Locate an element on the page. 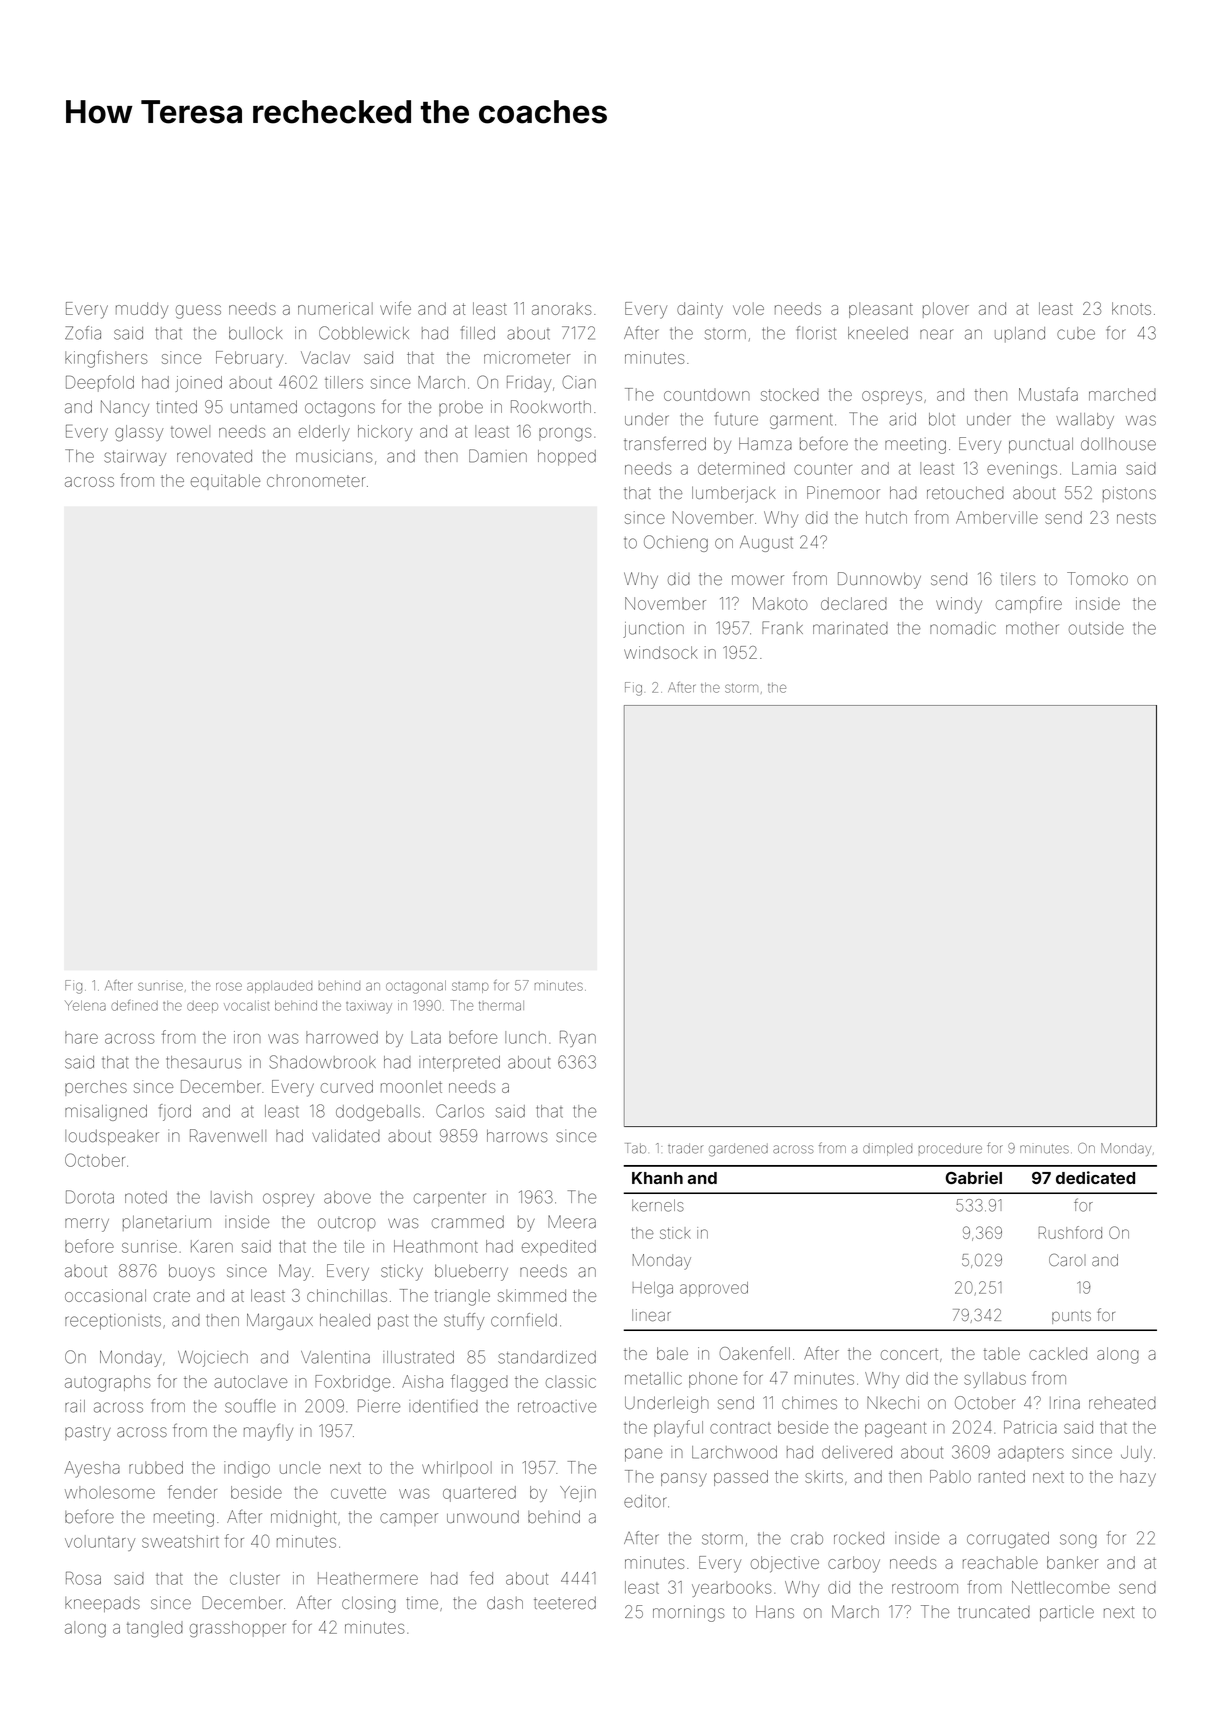  windsock is located at coordinates (661, 652).
